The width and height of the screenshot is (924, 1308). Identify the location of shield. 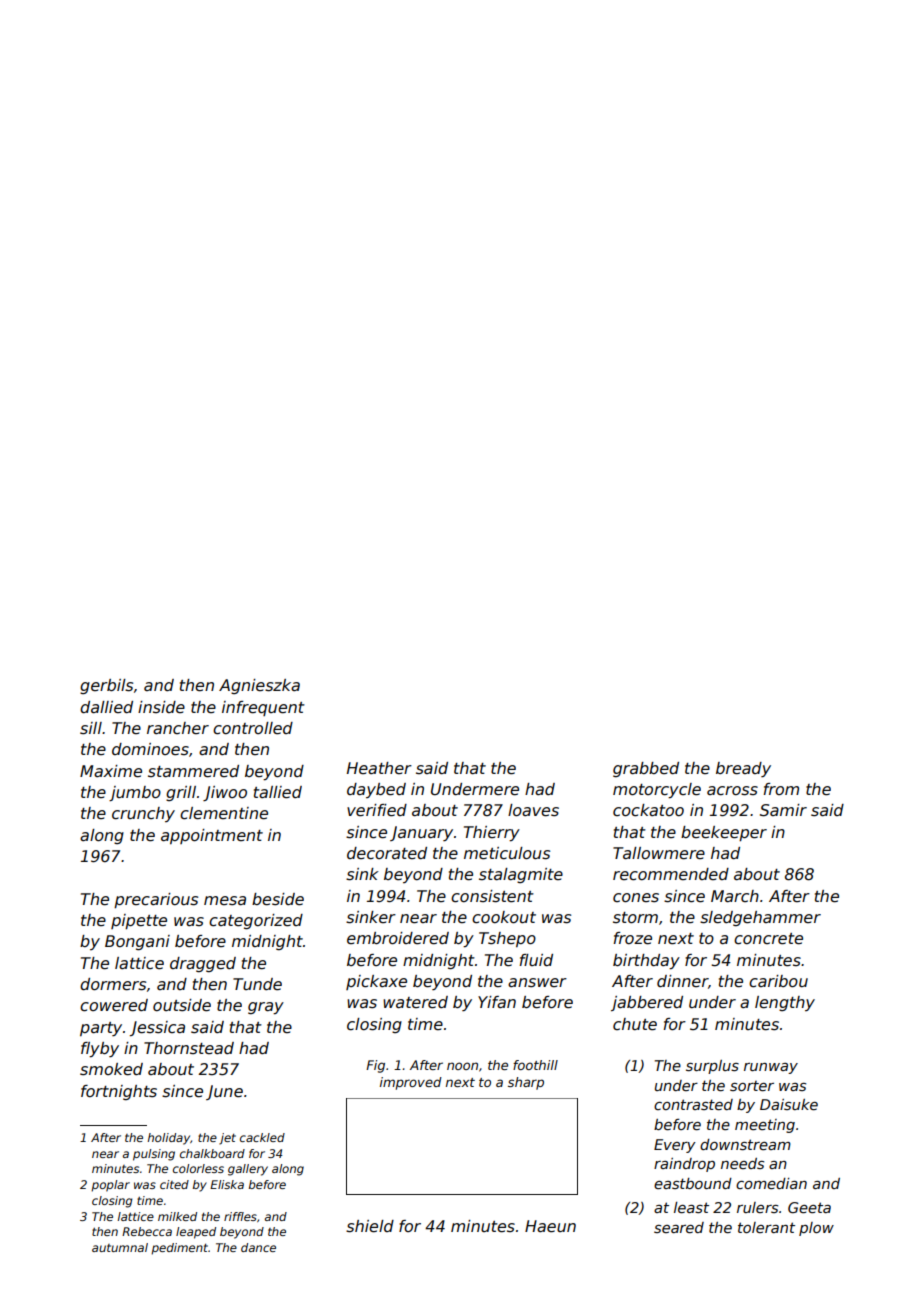
(370, 1226).
